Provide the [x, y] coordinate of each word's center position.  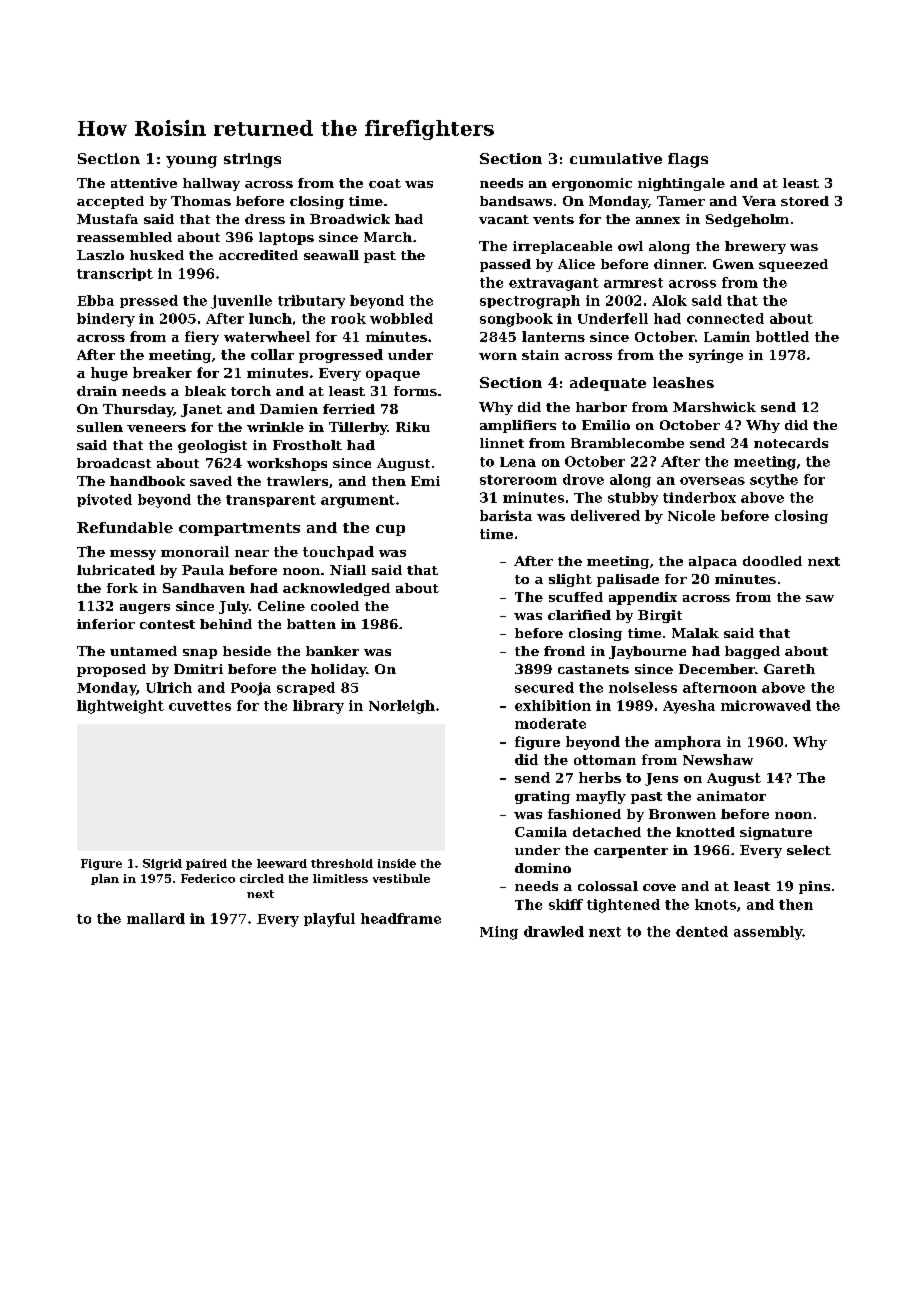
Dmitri [198, 669]
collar [272, 354]
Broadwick [350, 219]
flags [688, 160]
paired [206, 864]
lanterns [553, 336]
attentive [144, 183]
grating [542, 797]
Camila [541, 832]
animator [731, 796]
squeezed [793, 265]
